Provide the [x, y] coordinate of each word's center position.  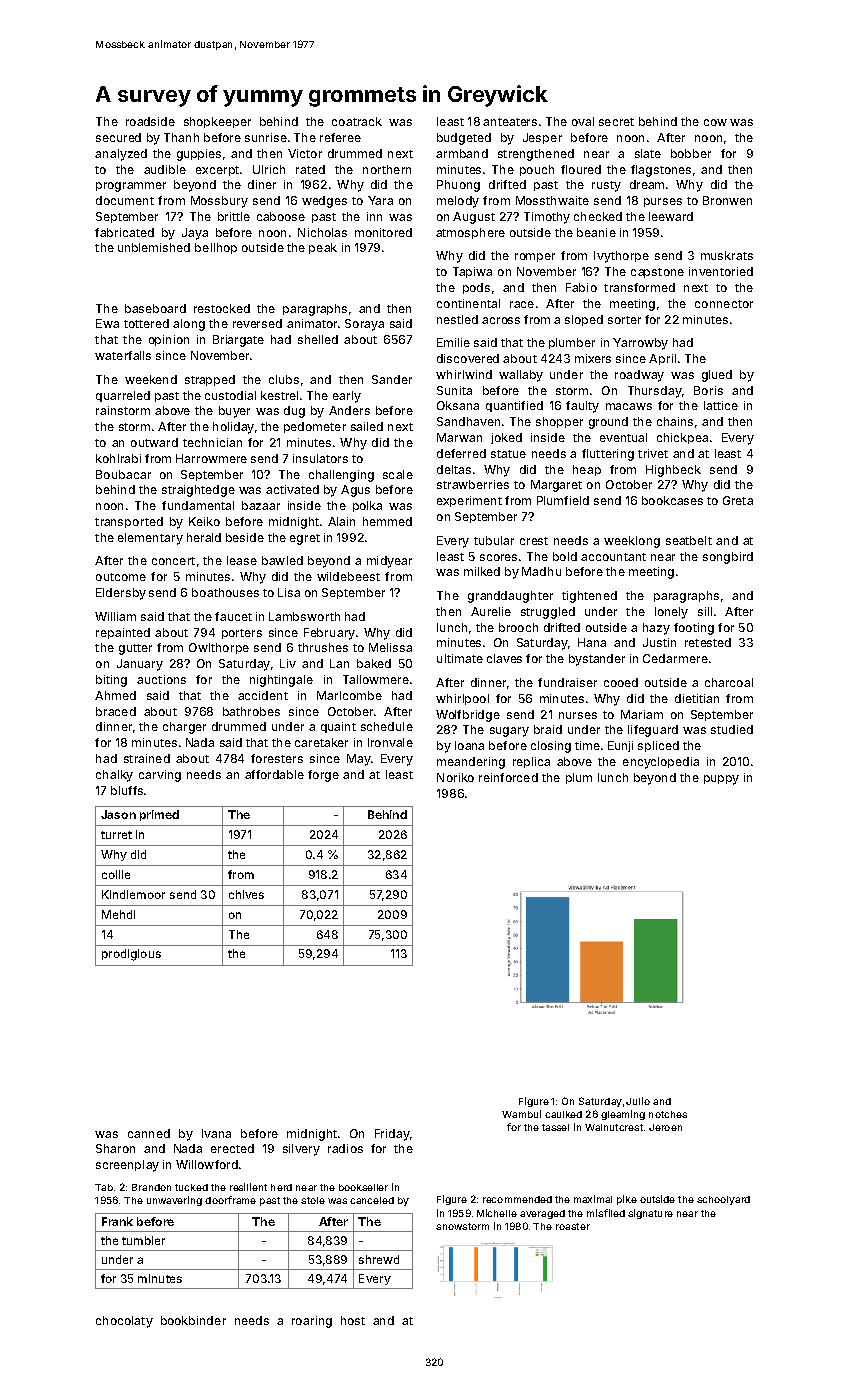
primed [159, 815]
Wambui [521, 1114]
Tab [104, 1187]
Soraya [364, 325]
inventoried [721, 271]
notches [668, 1114]
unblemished [154, 247]
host [353, 1320]
